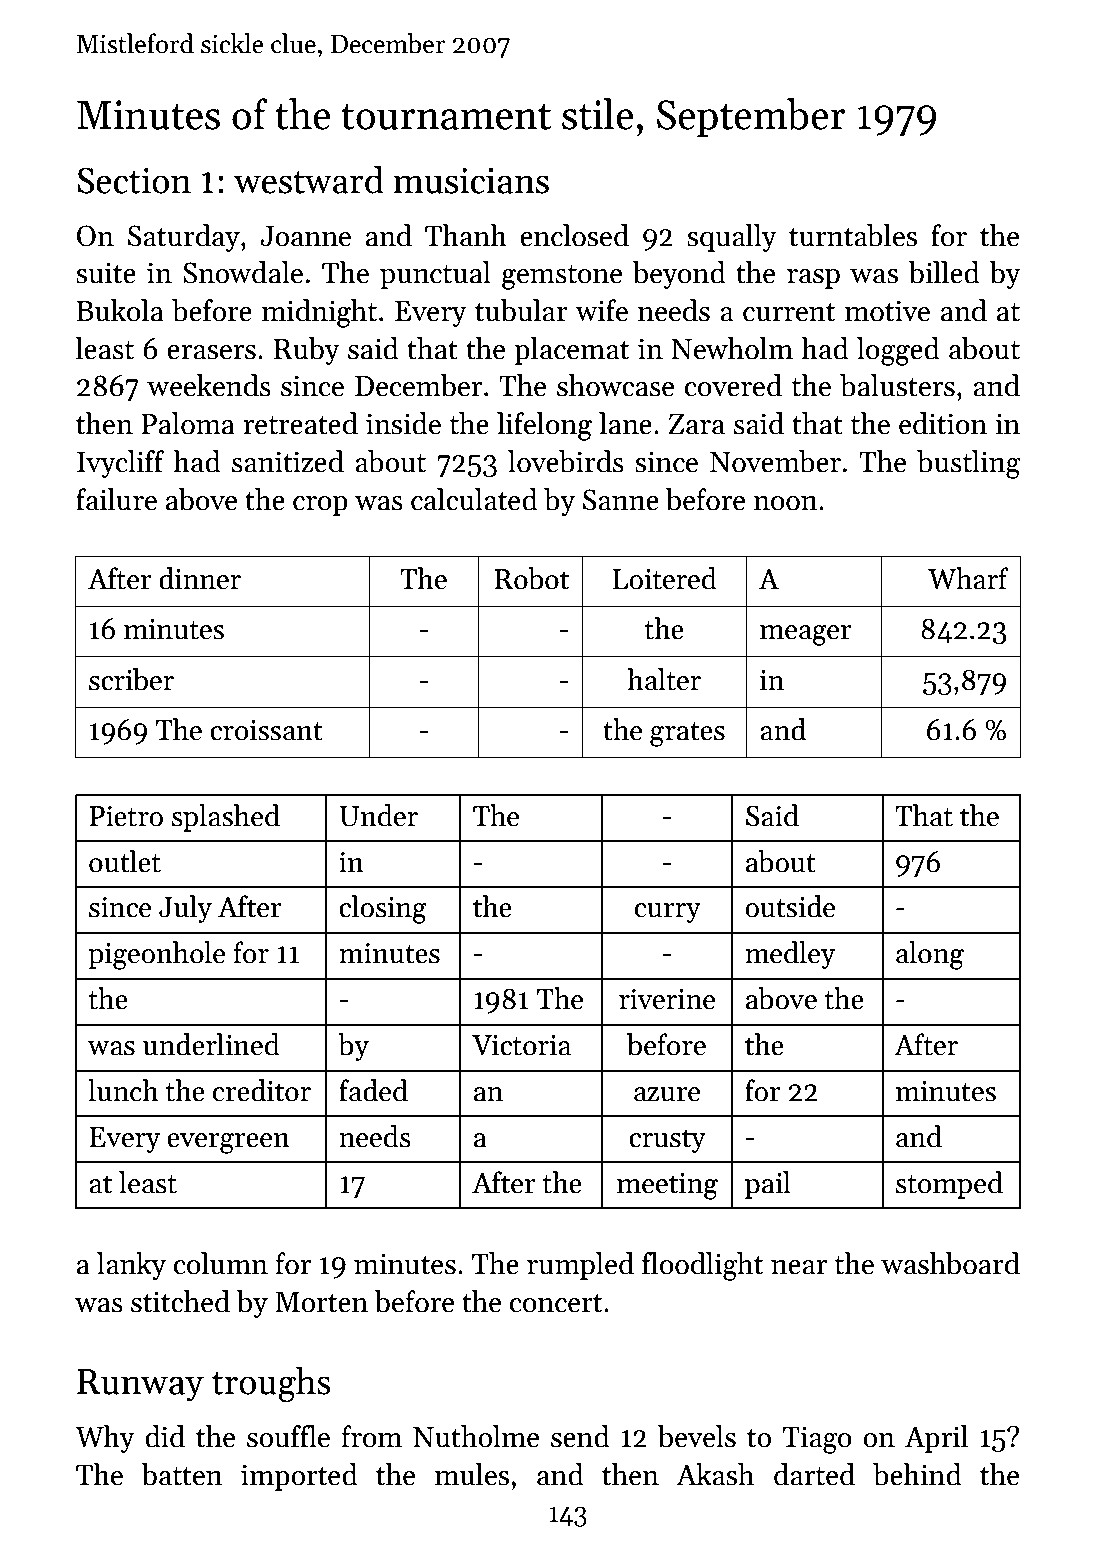 This screenshot has width=1096, height=1556. I want to click on croissant, so click(266, 730).
